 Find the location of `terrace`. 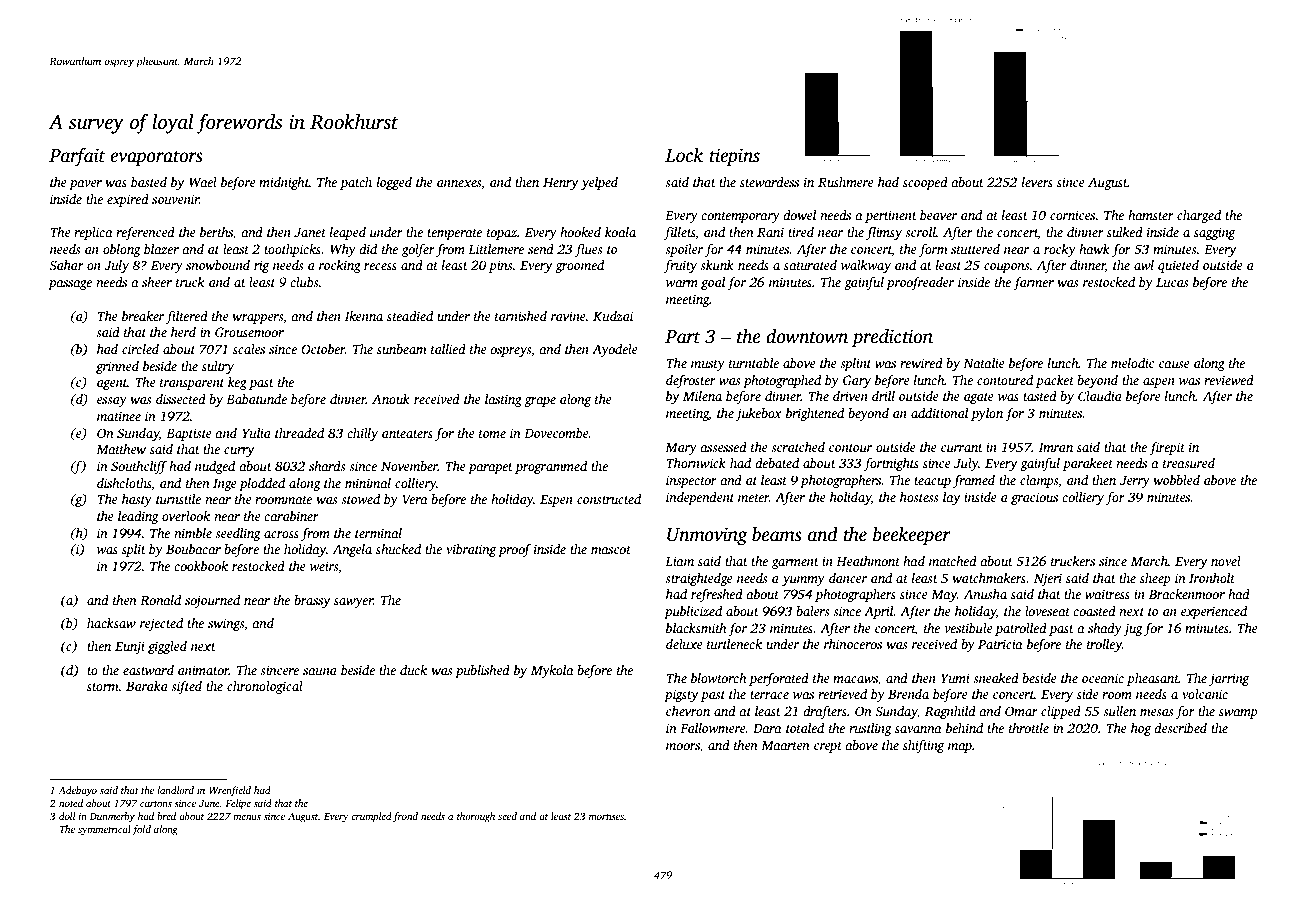

terrace is located at coordinates (769, 695).
